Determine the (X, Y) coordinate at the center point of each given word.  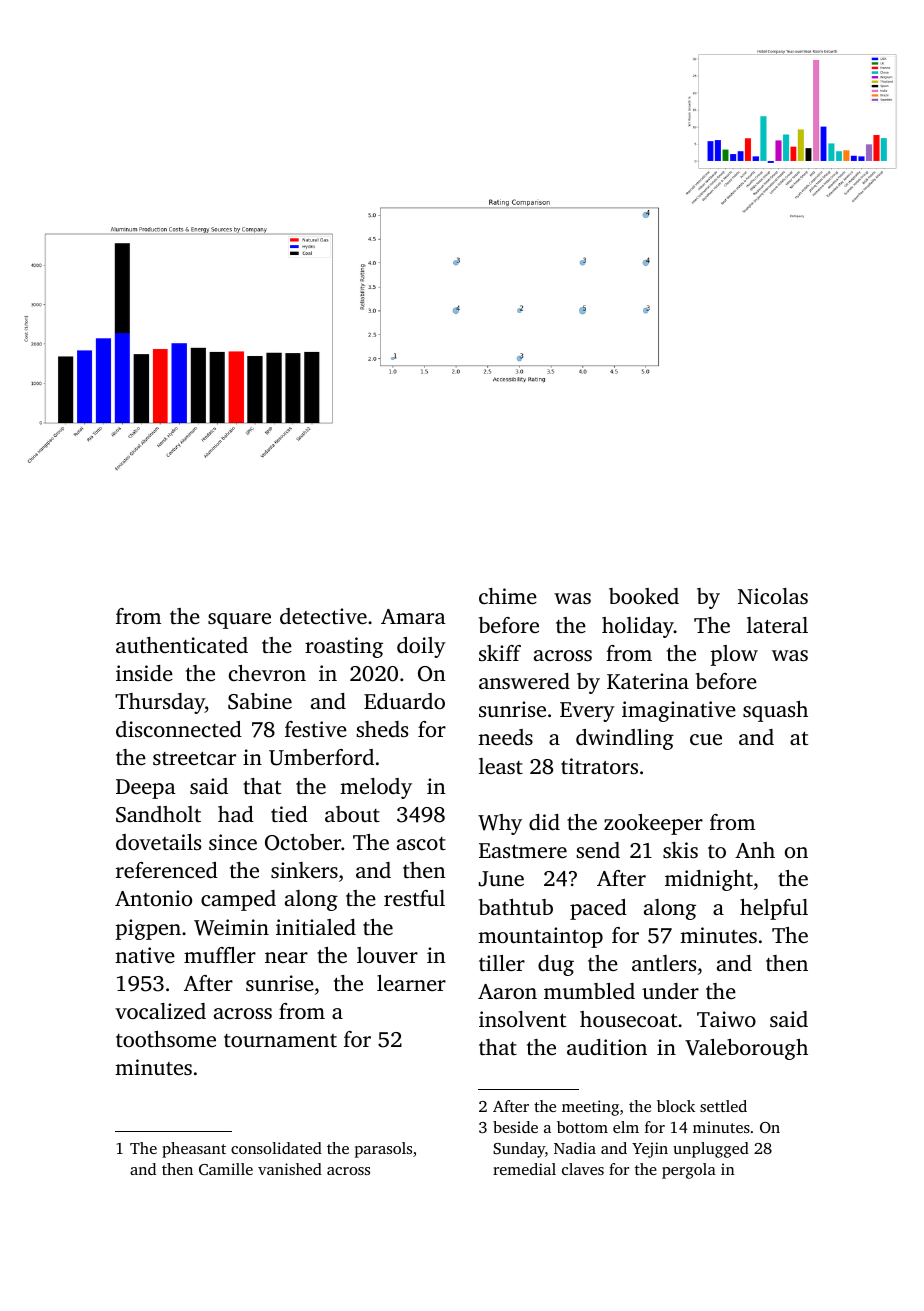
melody (376, 788)
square (239, 621)
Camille (226, 1169)
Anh (755, 850)
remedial (524, 1169)
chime (508, 596)
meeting (590, 1108)
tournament (280, 1040)
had (236, 814)
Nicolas (773, 596)
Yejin (650, 1150)
